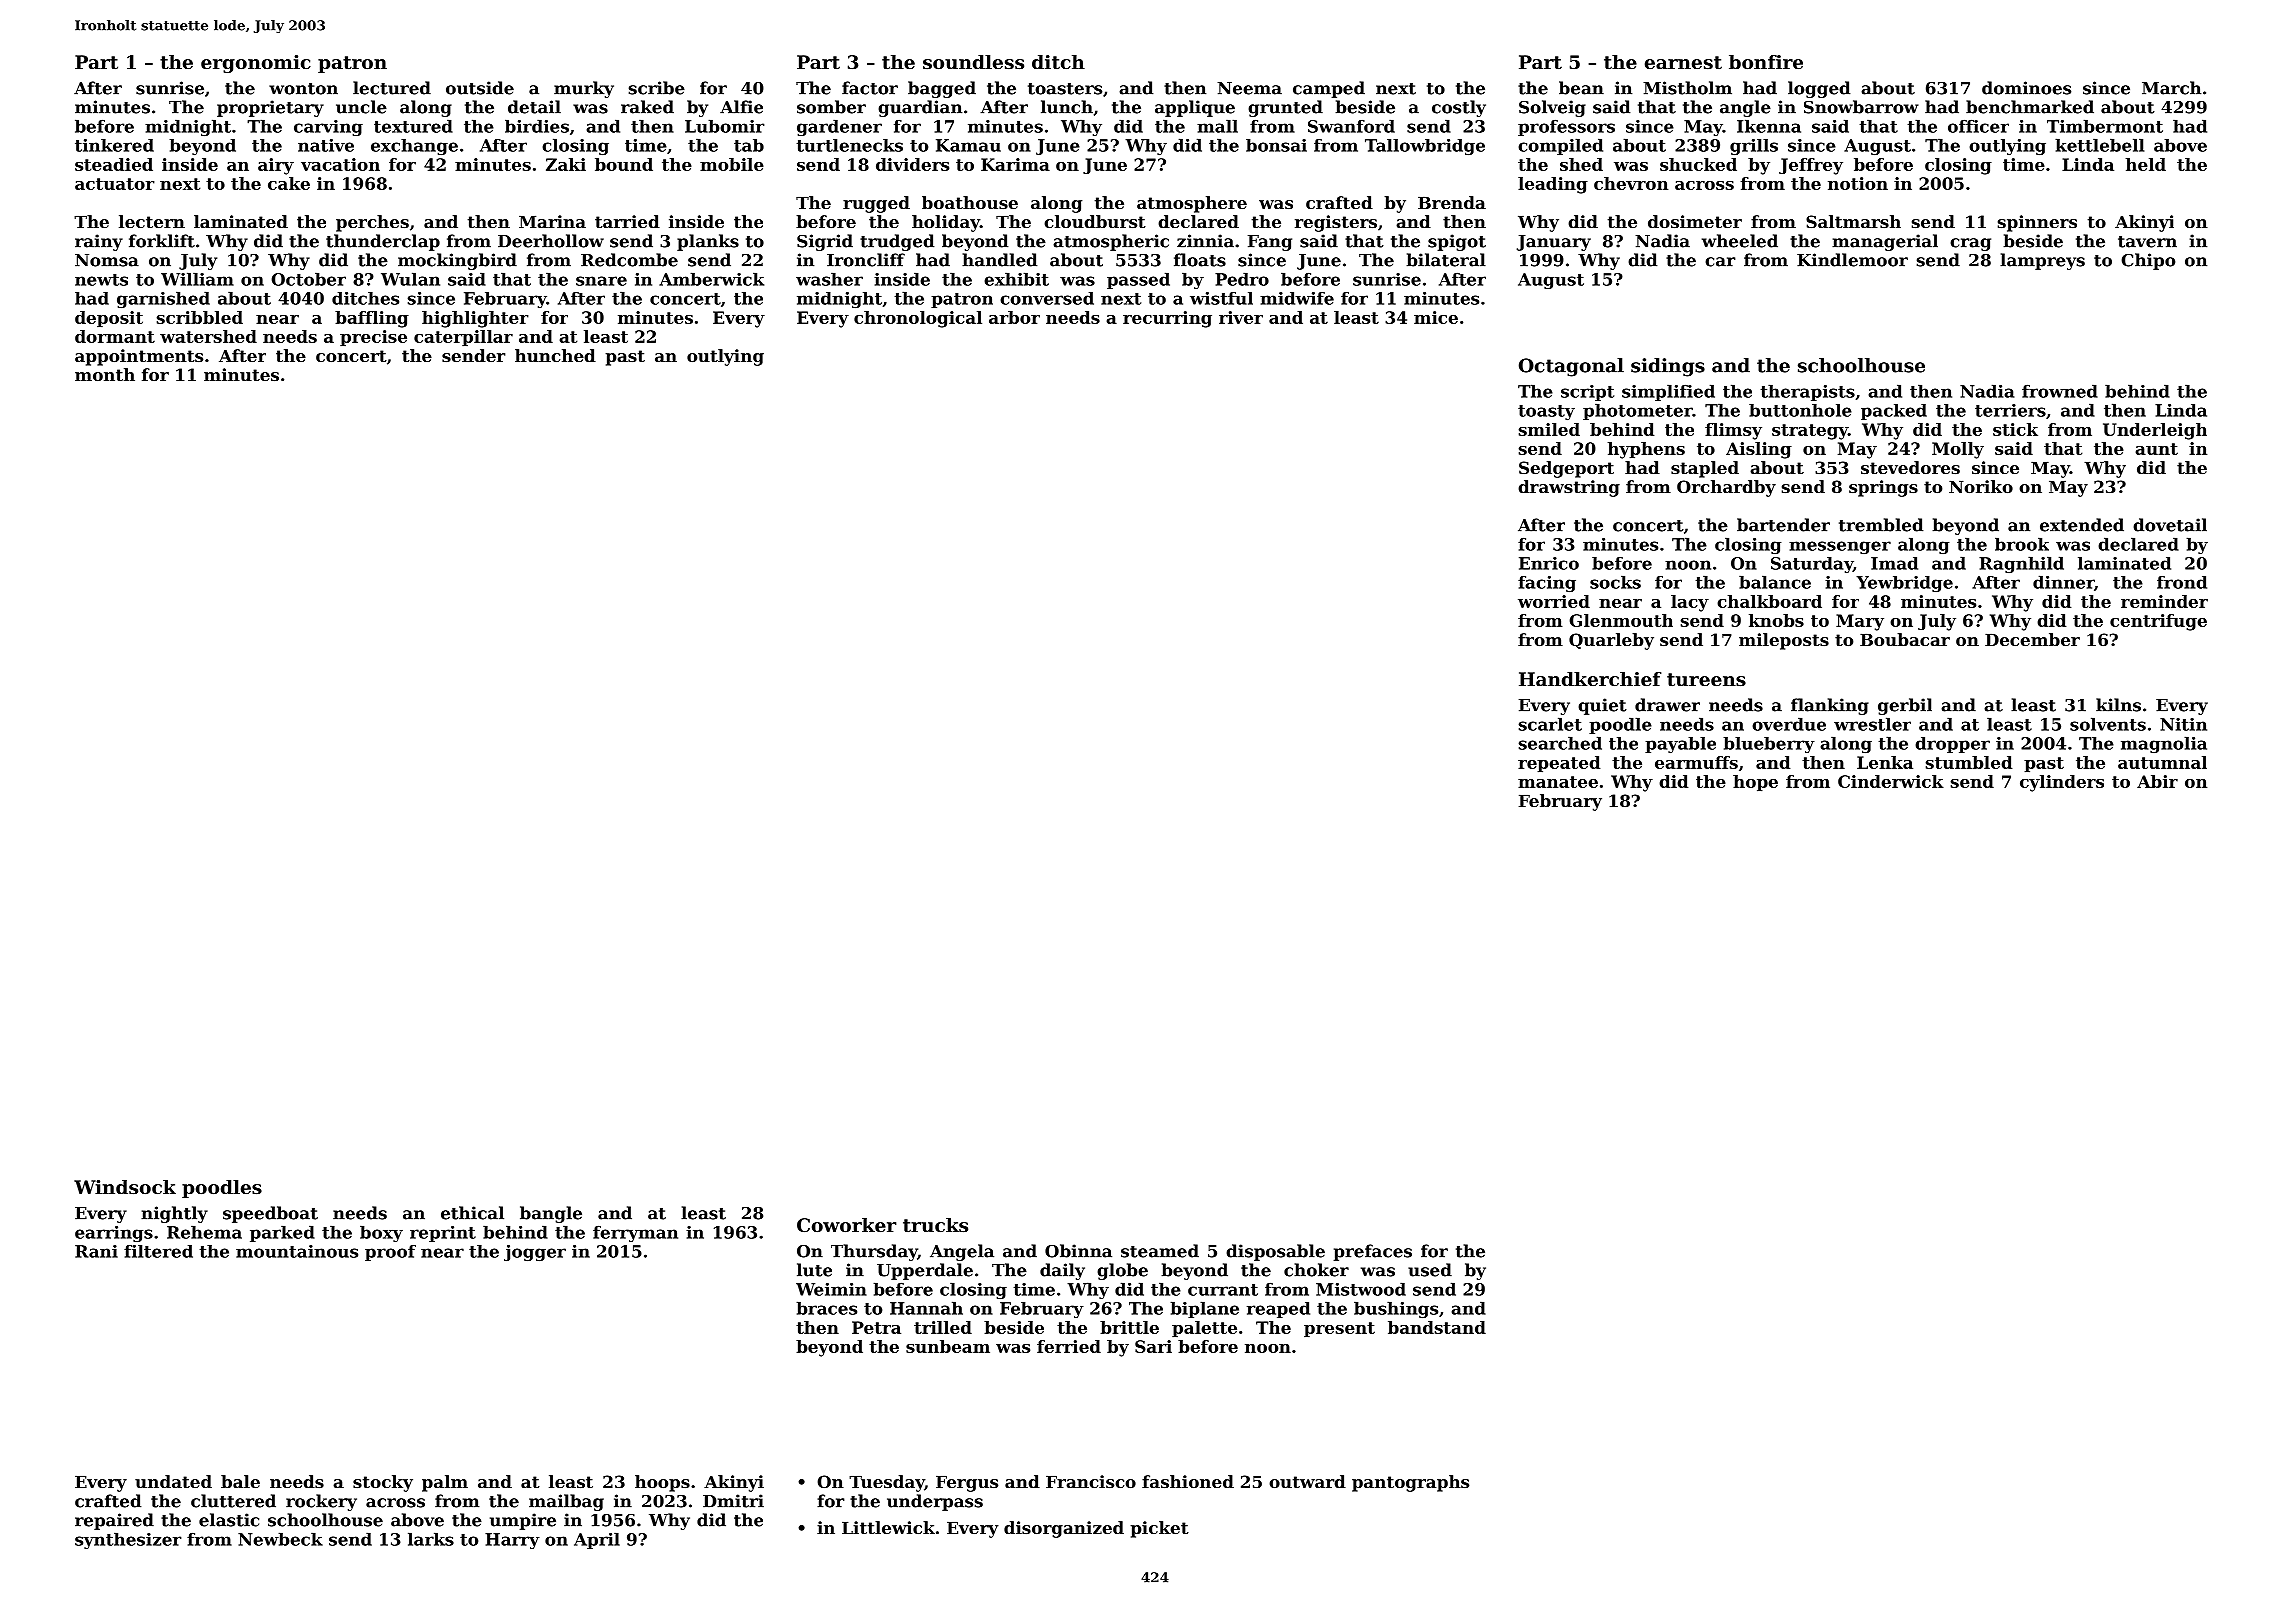  What do you see at coordinates (948, 1346) in the screenshot?
I see `sunbeam` at bounding box center [948, 1346].
